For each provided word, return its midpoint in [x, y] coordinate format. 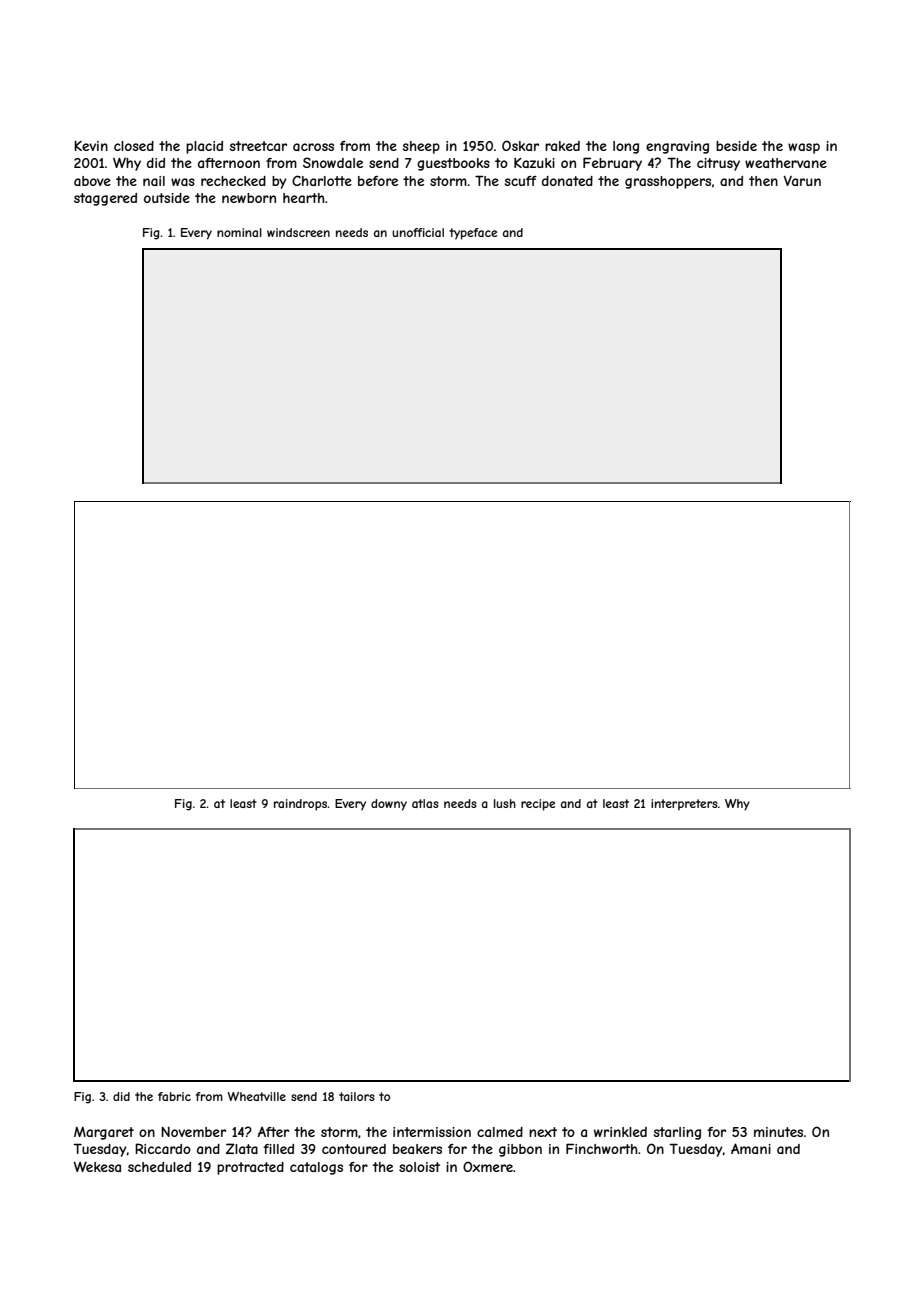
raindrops [301, 805]
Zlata [242, 1148]
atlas [425, 803]
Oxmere [488, 1166]
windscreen [298, 232]
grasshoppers [668, 182]
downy [389, 805]
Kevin [91, 146]
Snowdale [333, 162]
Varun [802, 181]
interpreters [684, 805]
